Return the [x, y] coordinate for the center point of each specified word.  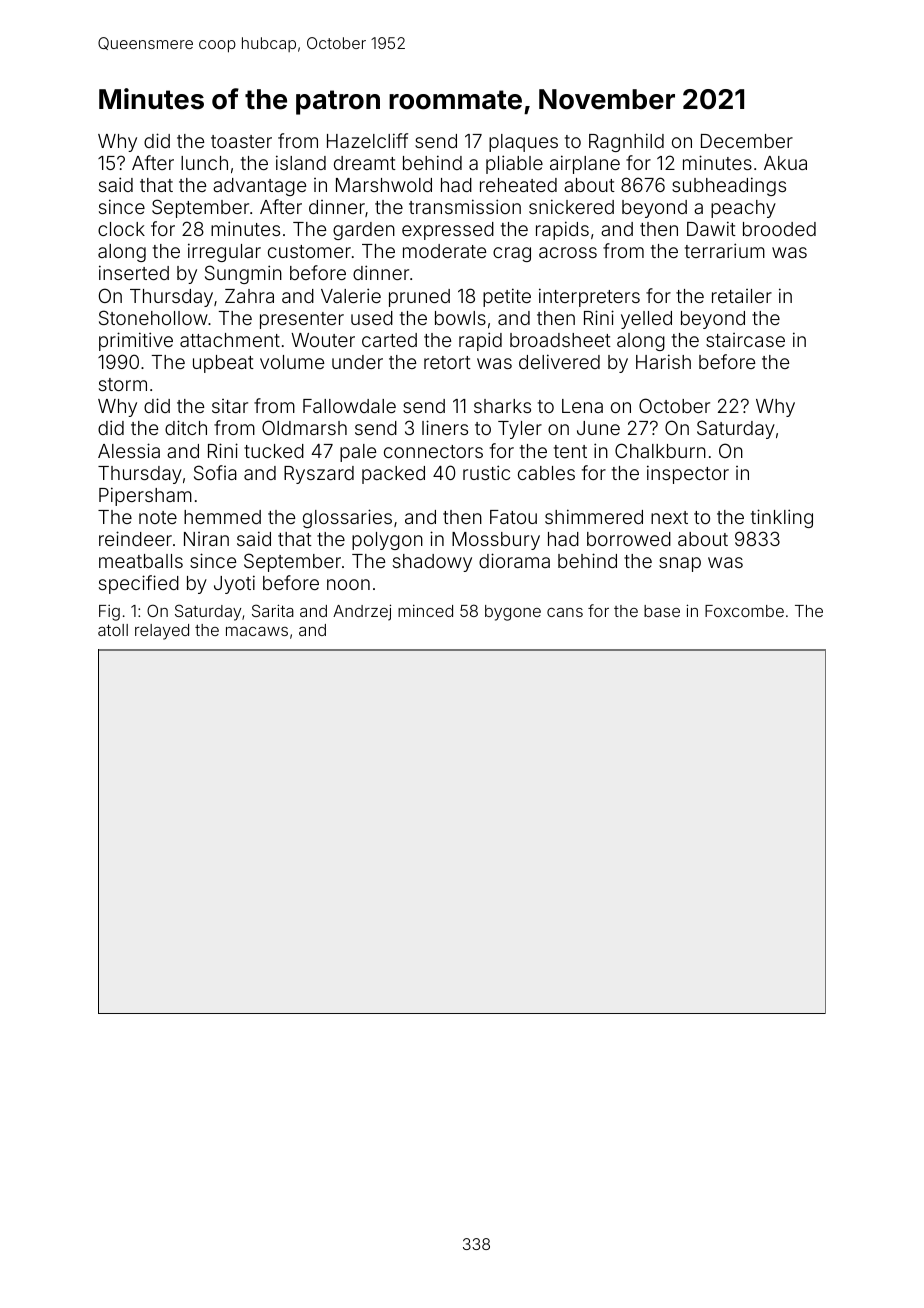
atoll [113, 630]
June [598, 428]
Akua [785, 163]
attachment [230, 340]
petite [507, 297]
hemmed [222, 517]
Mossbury [496, 541]
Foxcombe [744, 611]
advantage [259, 187]
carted [389, 340]
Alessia [129, 450]
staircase [745, 340]
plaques [523, 143]
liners [445, 427]
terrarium [725, 250]
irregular [224, 252]
